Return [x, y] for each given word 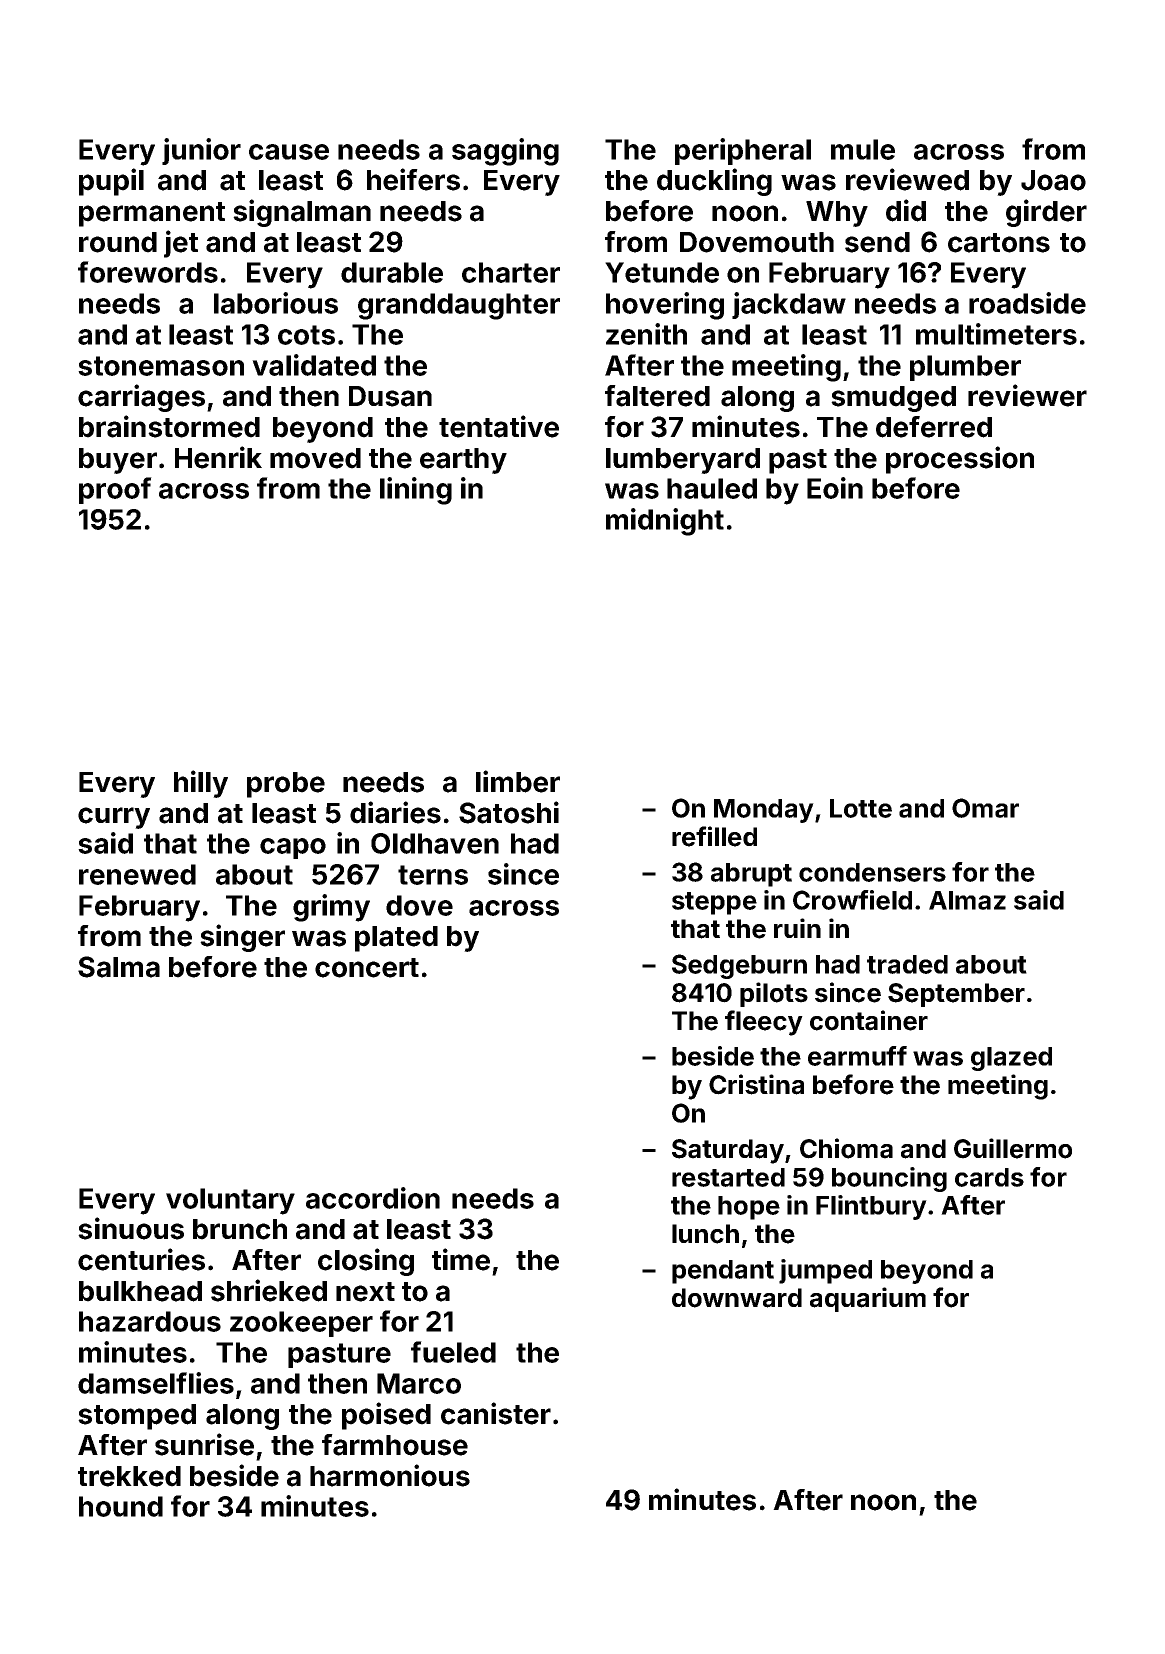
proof [115, 490]
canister [496, 1413]
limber [518, 781]
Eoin [835, 488]
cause [289, 152]
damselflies [156, 1383]
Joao [1053, 180]
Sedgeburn [739, 966]
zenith [646, 334]
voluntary [230, 1201]
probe [286, 785]
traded [907, 964]
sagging [505, 152]
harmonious [390, 1475]
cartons [999, 243]
